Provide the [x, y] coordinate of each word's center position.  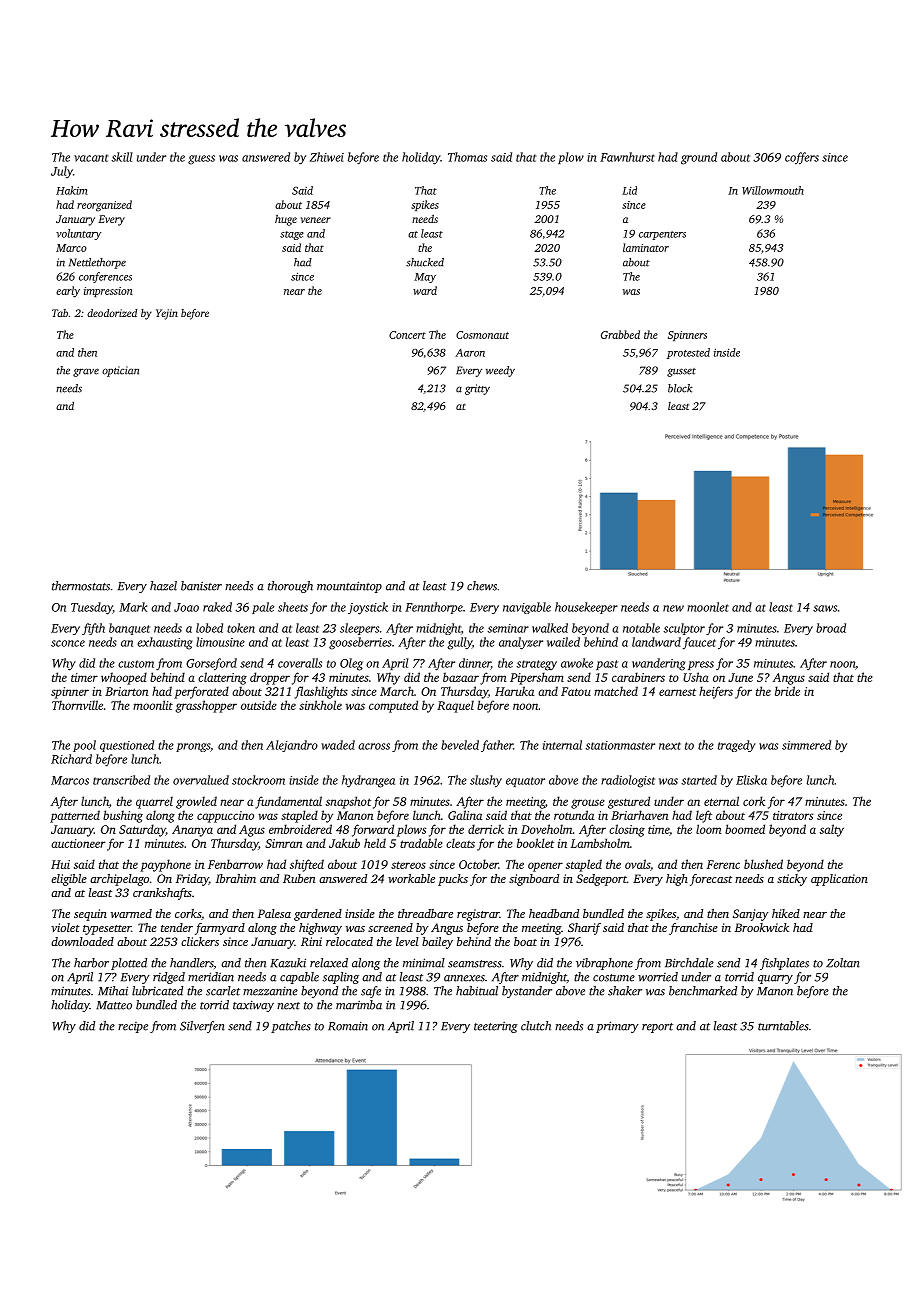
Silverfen [202, 1027]
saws [825, 608]
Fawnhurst [627, 157]
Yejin [167, 314]
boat [525, 941]
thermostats [81, 586]
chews [482, 586]
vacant [91, 158]
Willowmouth [773, 190]
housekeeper [586, 608]
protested [688, 353]
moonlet [708, 607]
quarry [775, 979]
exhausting [164, 643]
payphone [165, 865]
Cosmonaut [482, 335]
